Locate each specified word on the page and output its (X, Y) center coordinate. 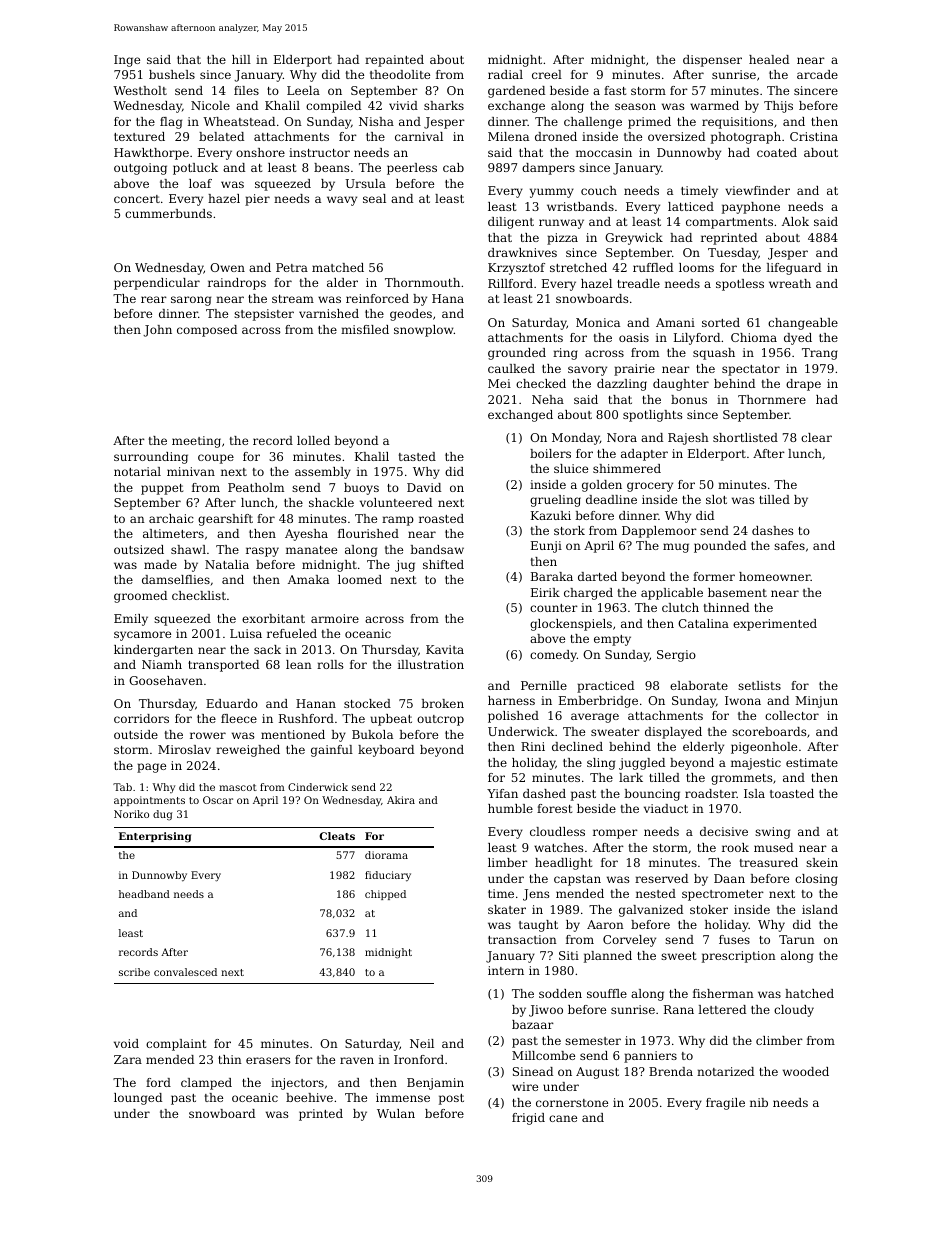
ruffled (653, 267)
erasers (268, 1060)
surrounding (151, 458)
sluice (571, 468)
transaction (522, 939)
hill (241, 59)
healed (769, 59)
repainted (394, 61)
